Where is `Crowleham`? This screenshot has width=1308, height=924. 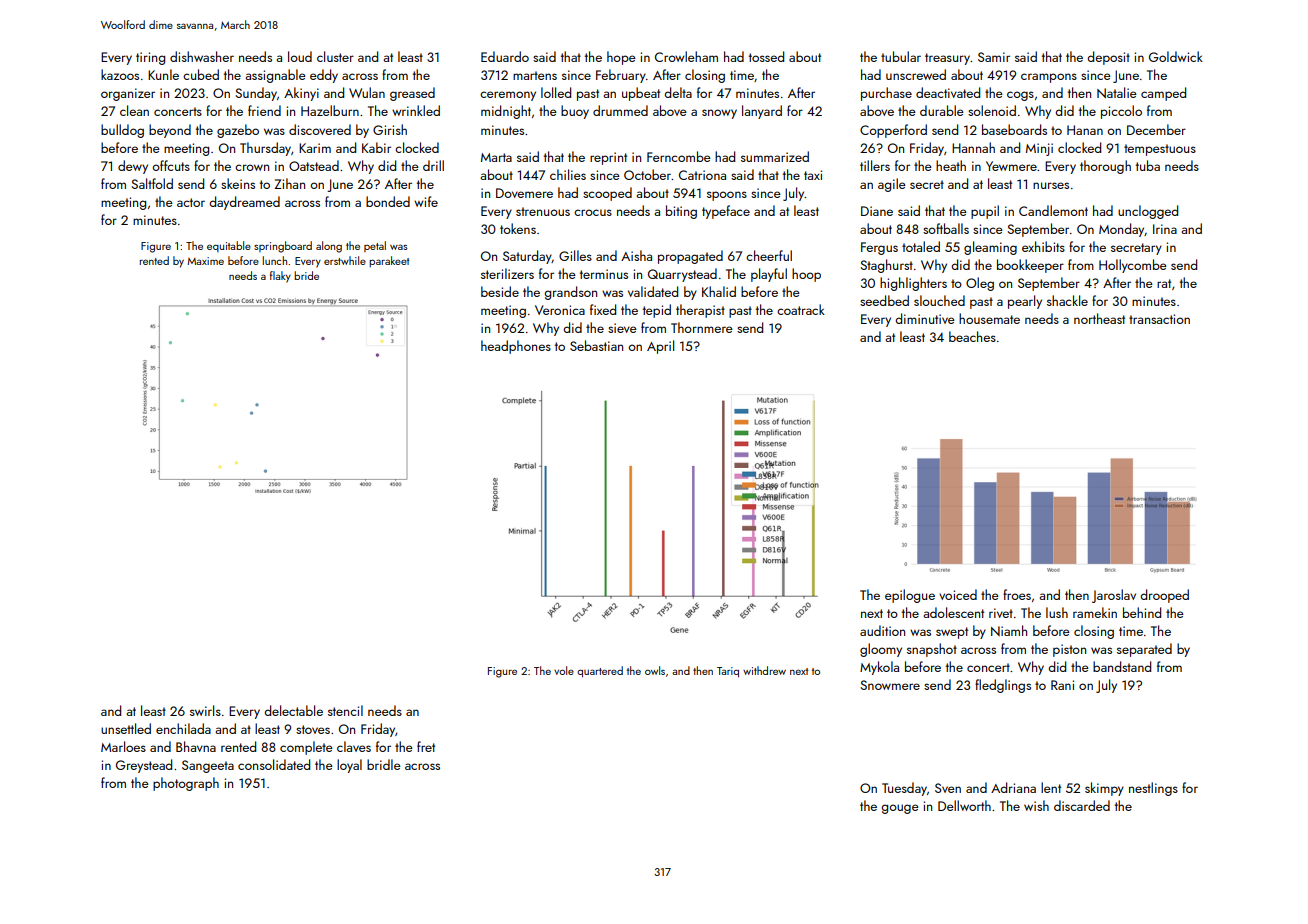 Crowleham is located at coordinates (686, 56).
